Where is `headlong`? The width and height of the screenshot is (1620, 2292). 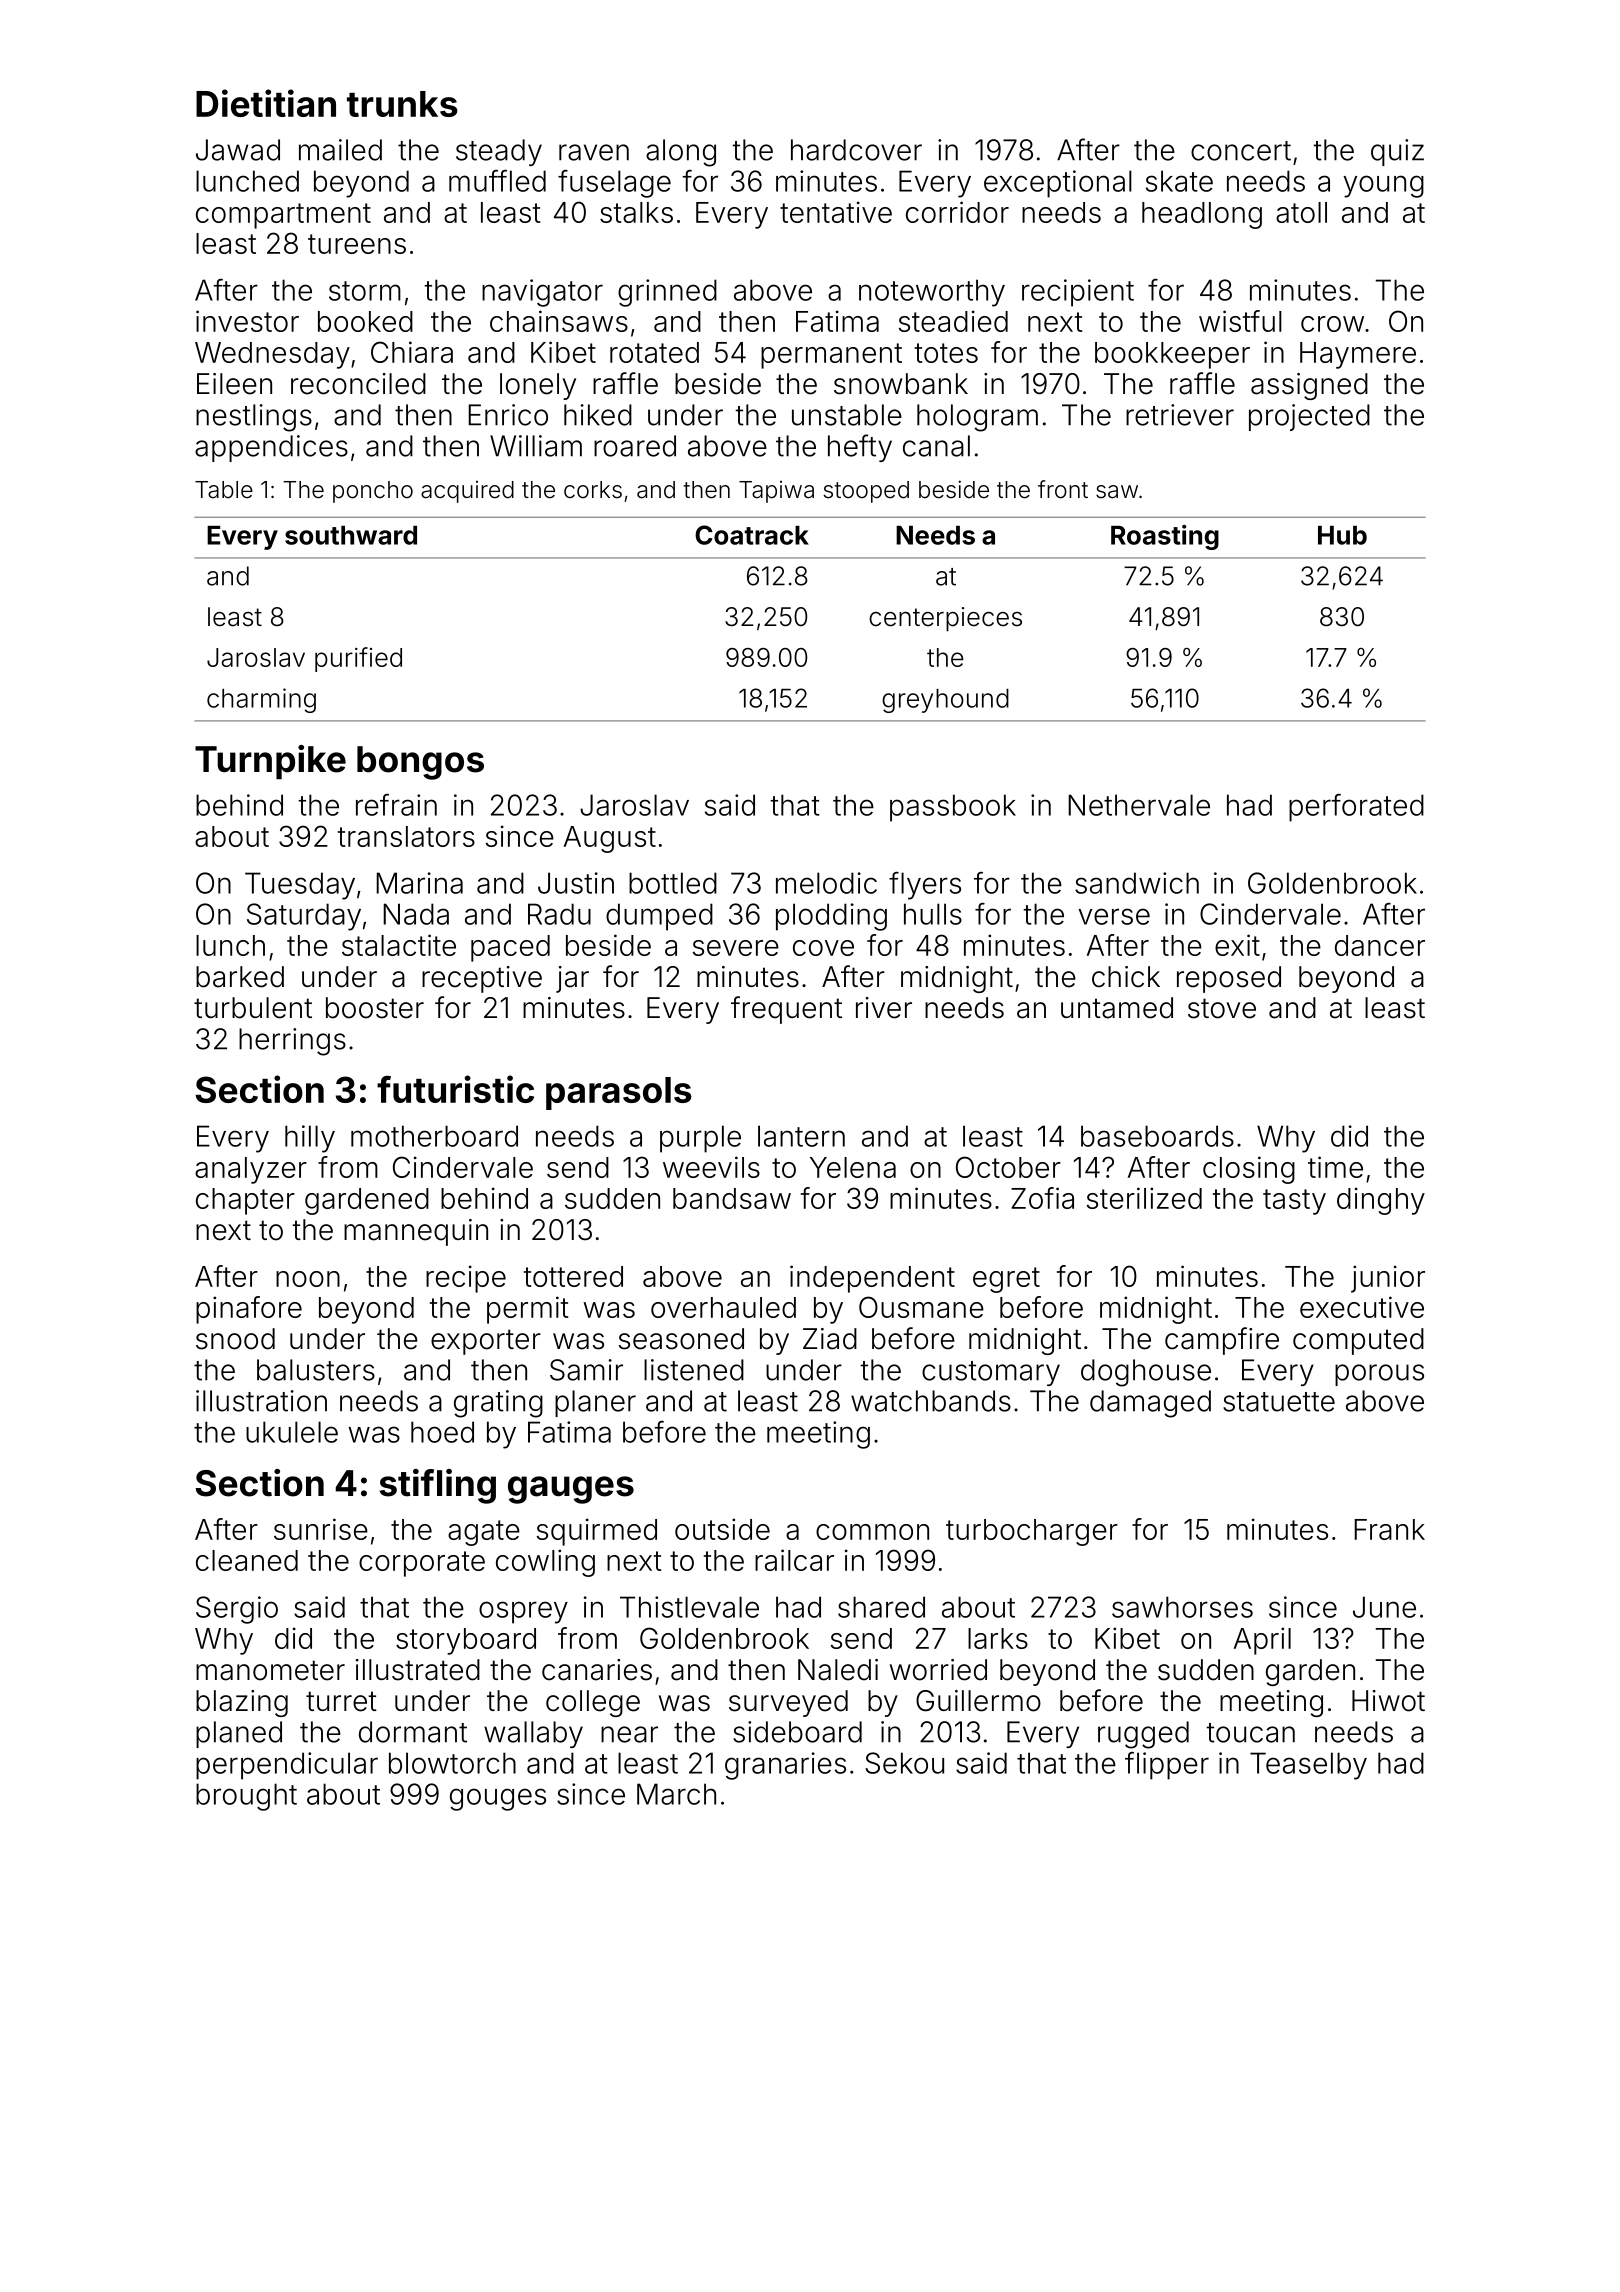 headlong is located at coordinates (1202, 215).
